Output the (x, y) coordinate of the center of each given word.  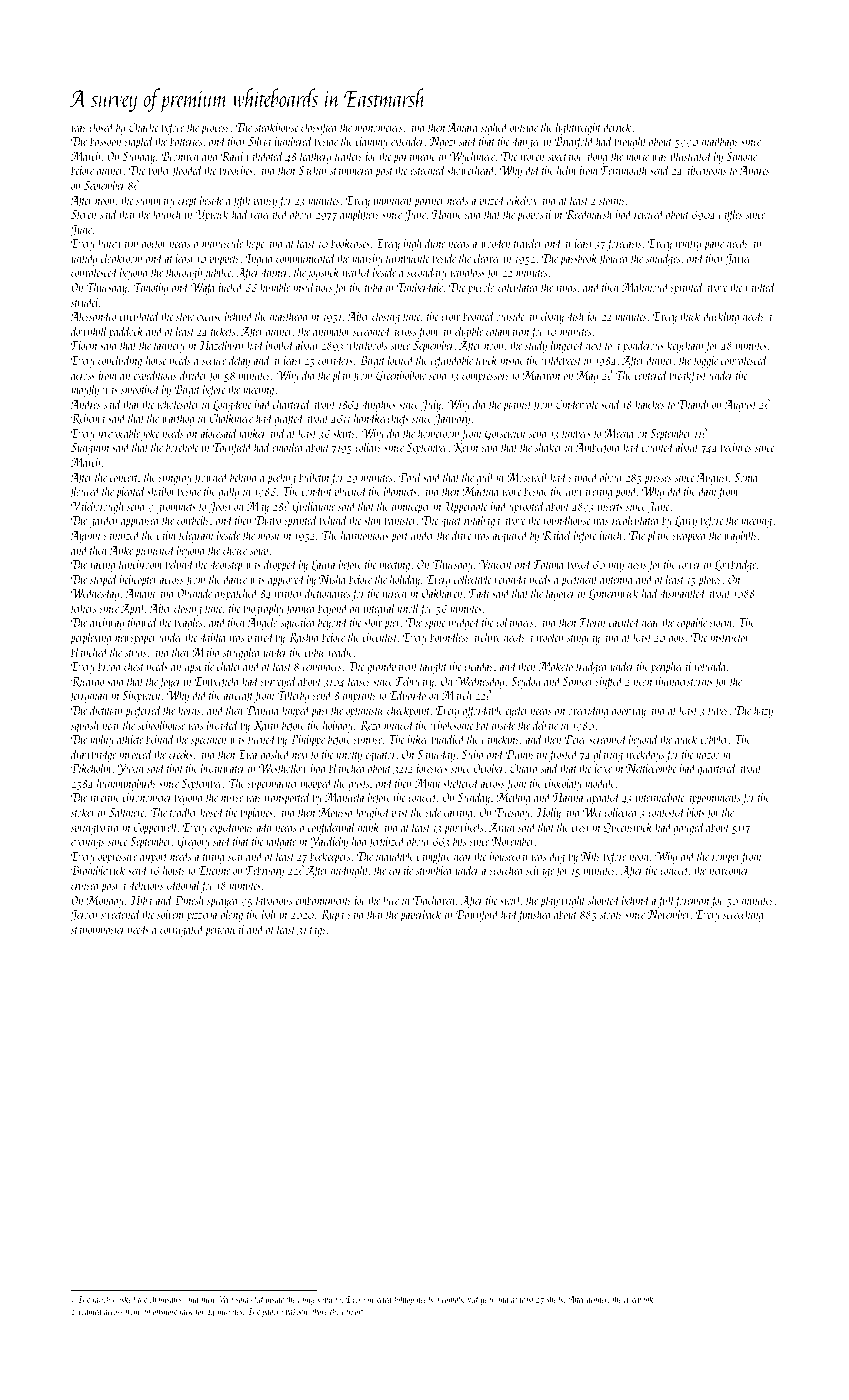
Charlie (143, 127)
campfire (434, 858)
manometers (379, 128)
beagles (188, 623)
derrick (618, 127)
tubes (718, 709)
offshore (165, 1312)
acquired (510, 536)
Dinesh (189, 899)
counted (658, 447)
